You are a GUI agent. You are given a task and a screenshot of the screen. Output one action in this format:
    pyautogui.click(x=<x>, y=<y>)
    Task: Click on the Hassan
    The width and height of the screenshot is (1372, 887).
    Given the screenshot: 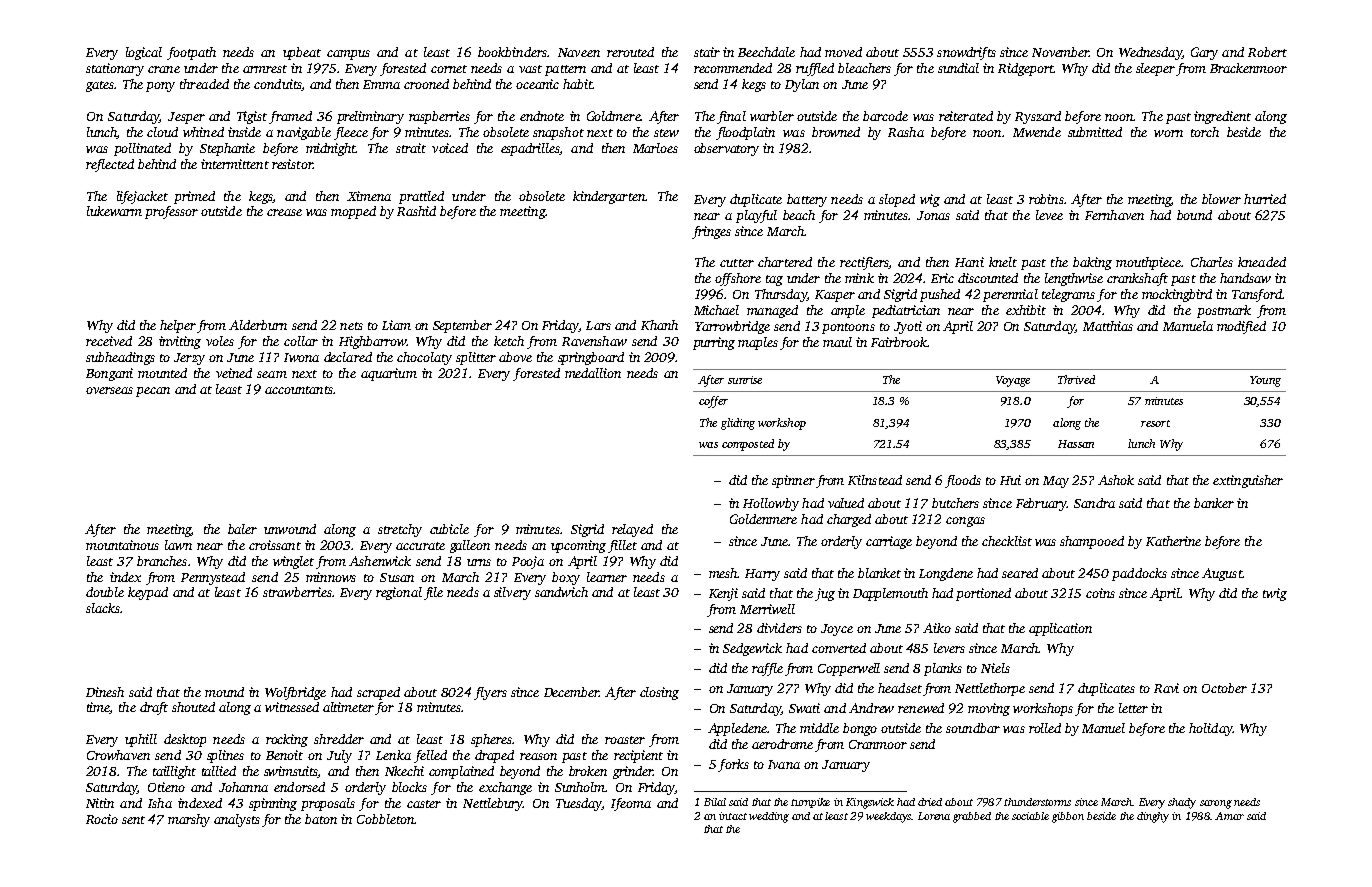 What is the action you would take?
    pyautogui.click(x=1076, y=444)
